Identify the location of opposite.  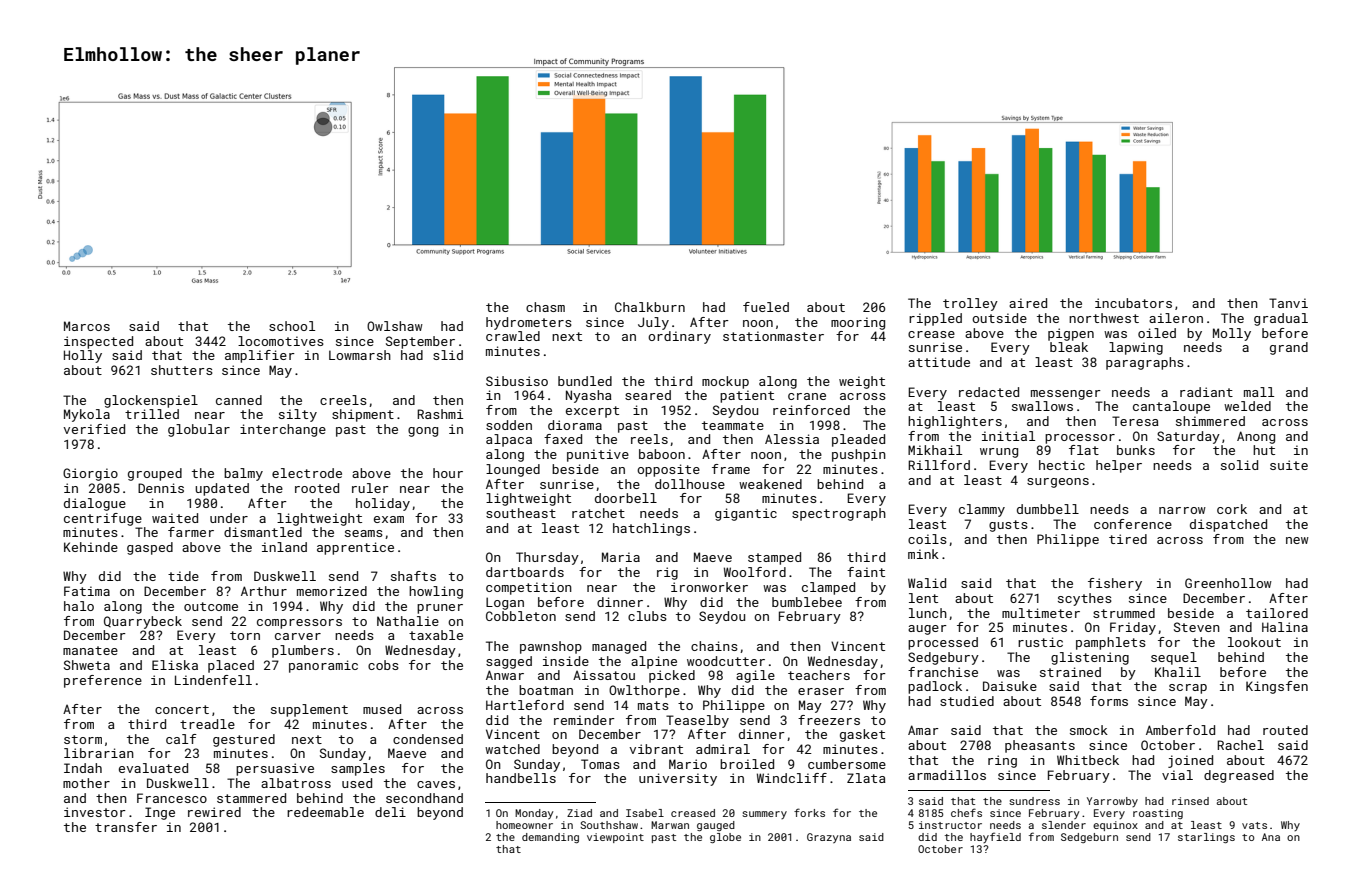
(668, 470).
